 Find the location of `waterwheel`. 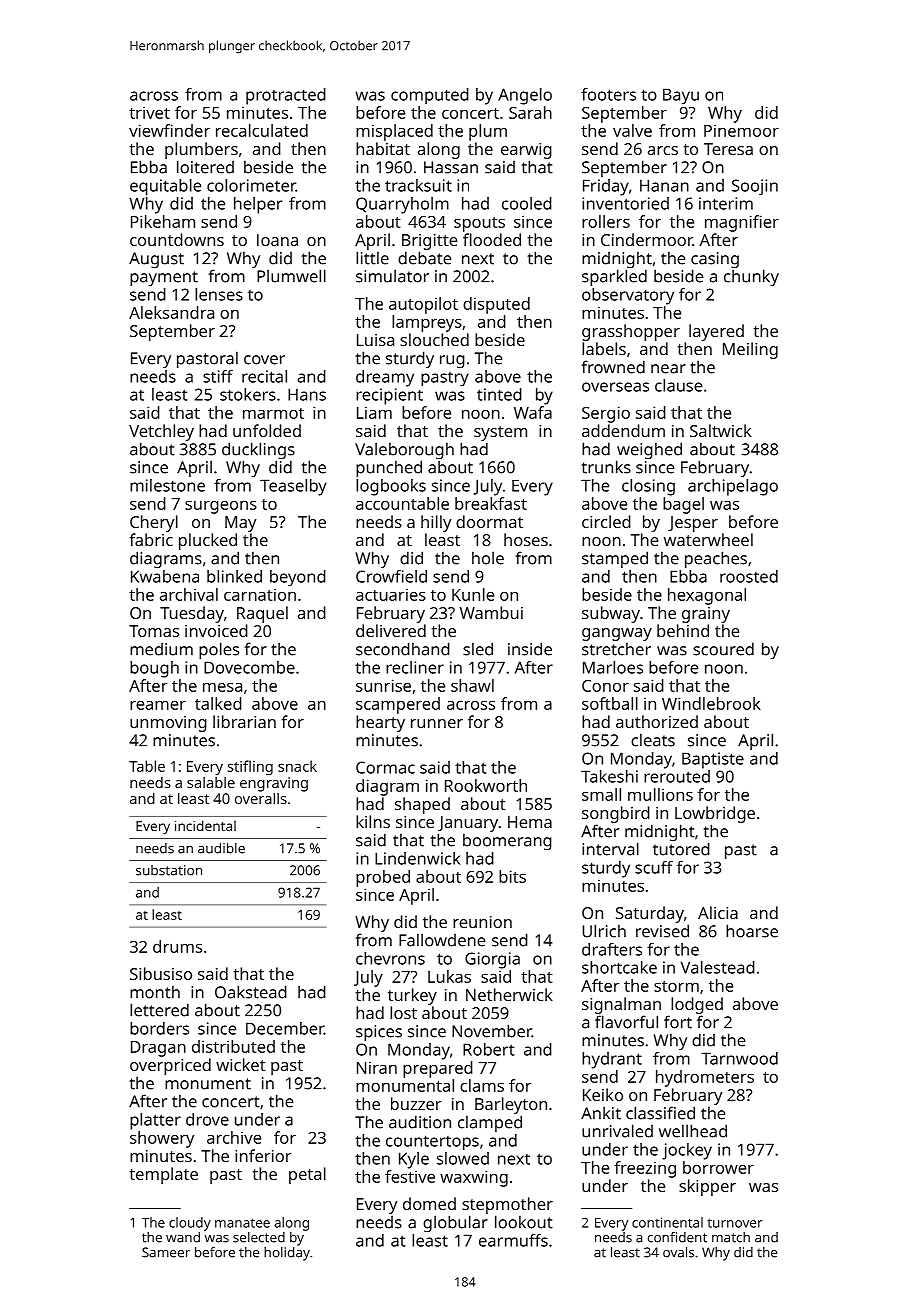

waterwheel is located at coordinates (708, 539).
